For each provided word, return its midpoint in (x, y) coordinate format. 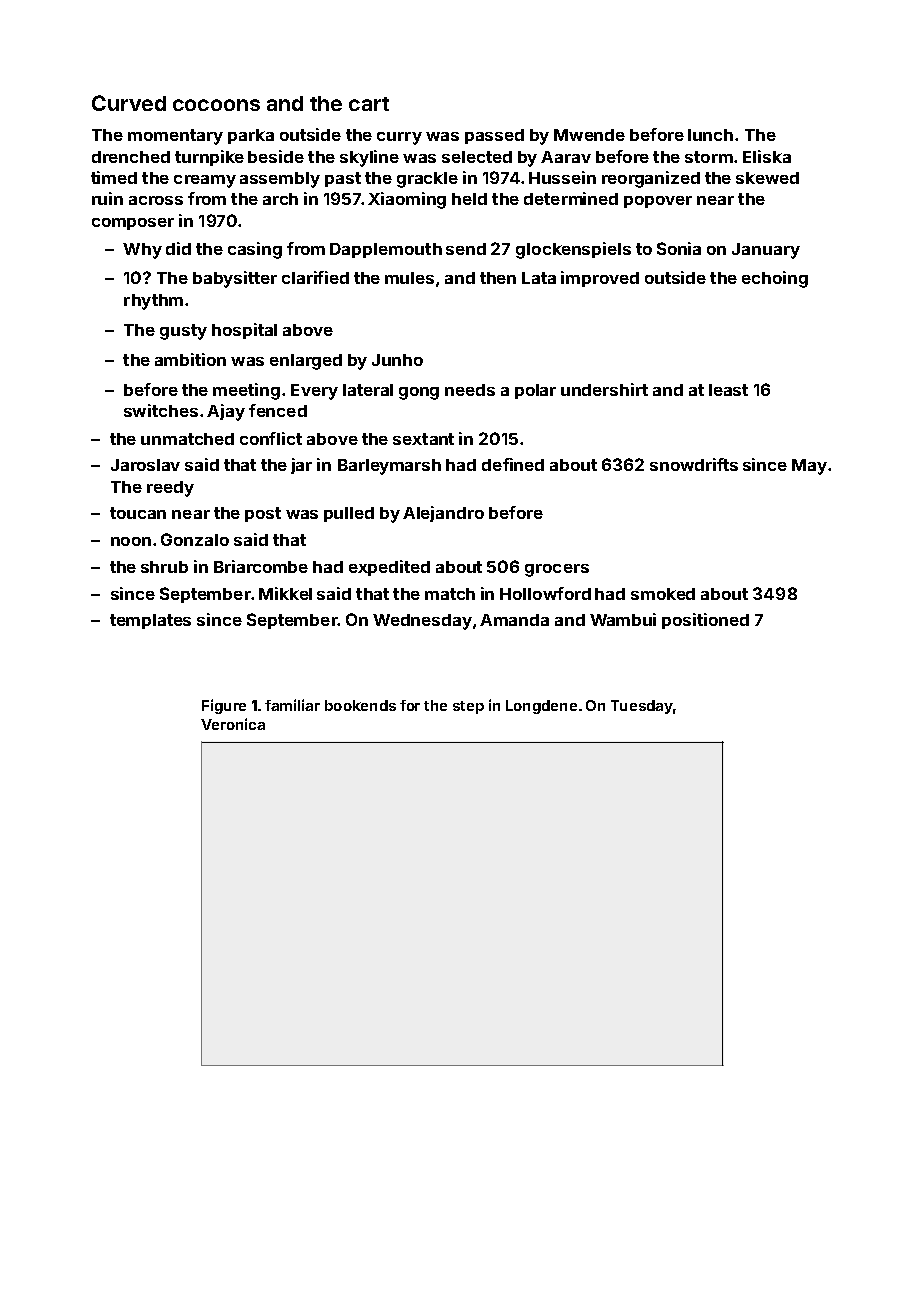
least (728, 390)
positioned (705, 621)
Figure (224, 706)
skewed (767, 178)
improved (600, 279)
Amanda (514, 620)
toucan (138, 513)
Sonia (679, 248)
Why (142, 251)
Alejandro (443, 514)
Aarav (566, 157)
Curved (129, 103)
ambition (190, 359)
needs (470, 390)
